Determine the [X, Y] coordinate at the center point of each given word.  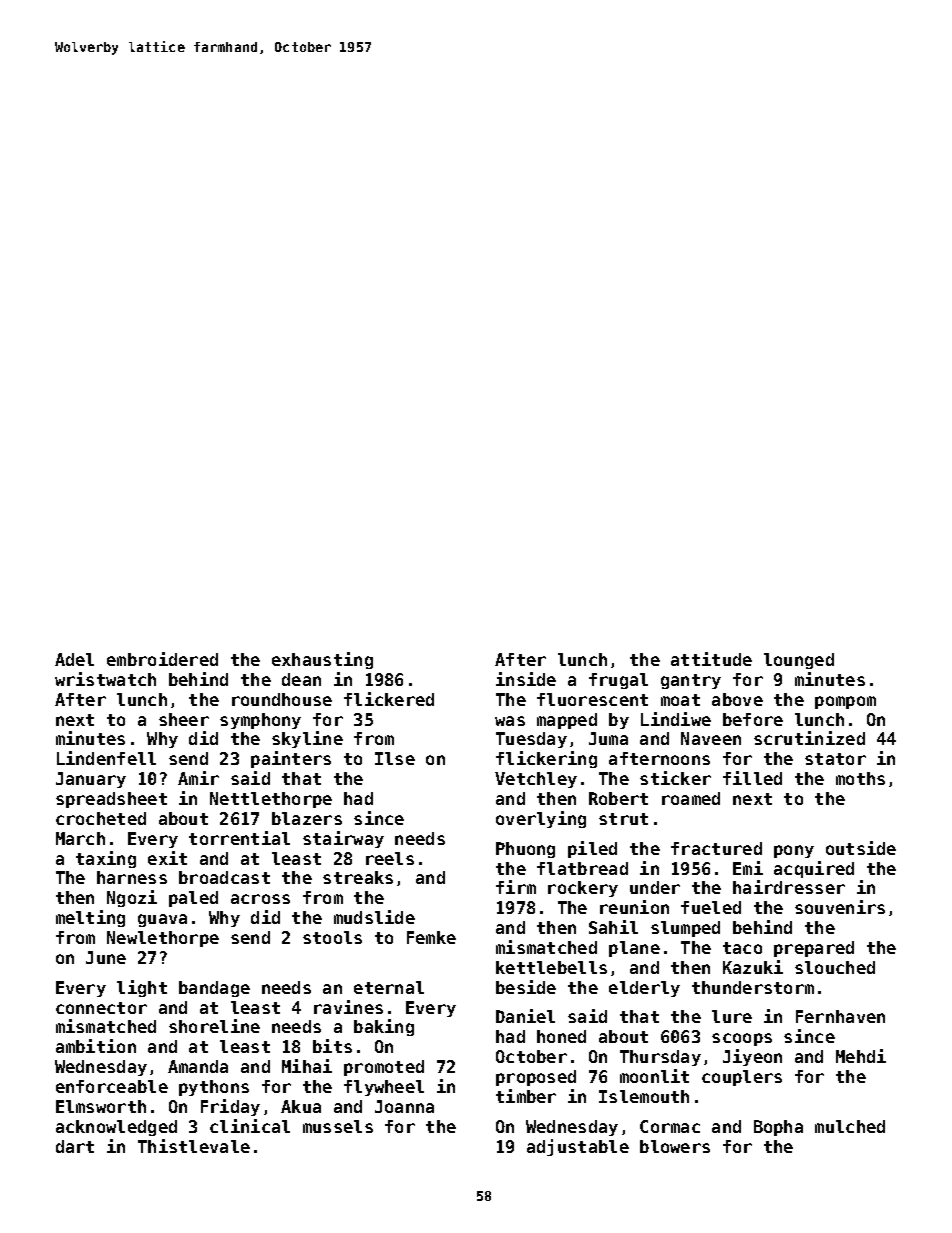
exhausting [322, 660]
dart [75, 1146]
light [142, 988]
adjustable [578, 1147]
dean [301, 679]
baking [384, 1027]
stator [835, 759]
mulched [850, 1126]
